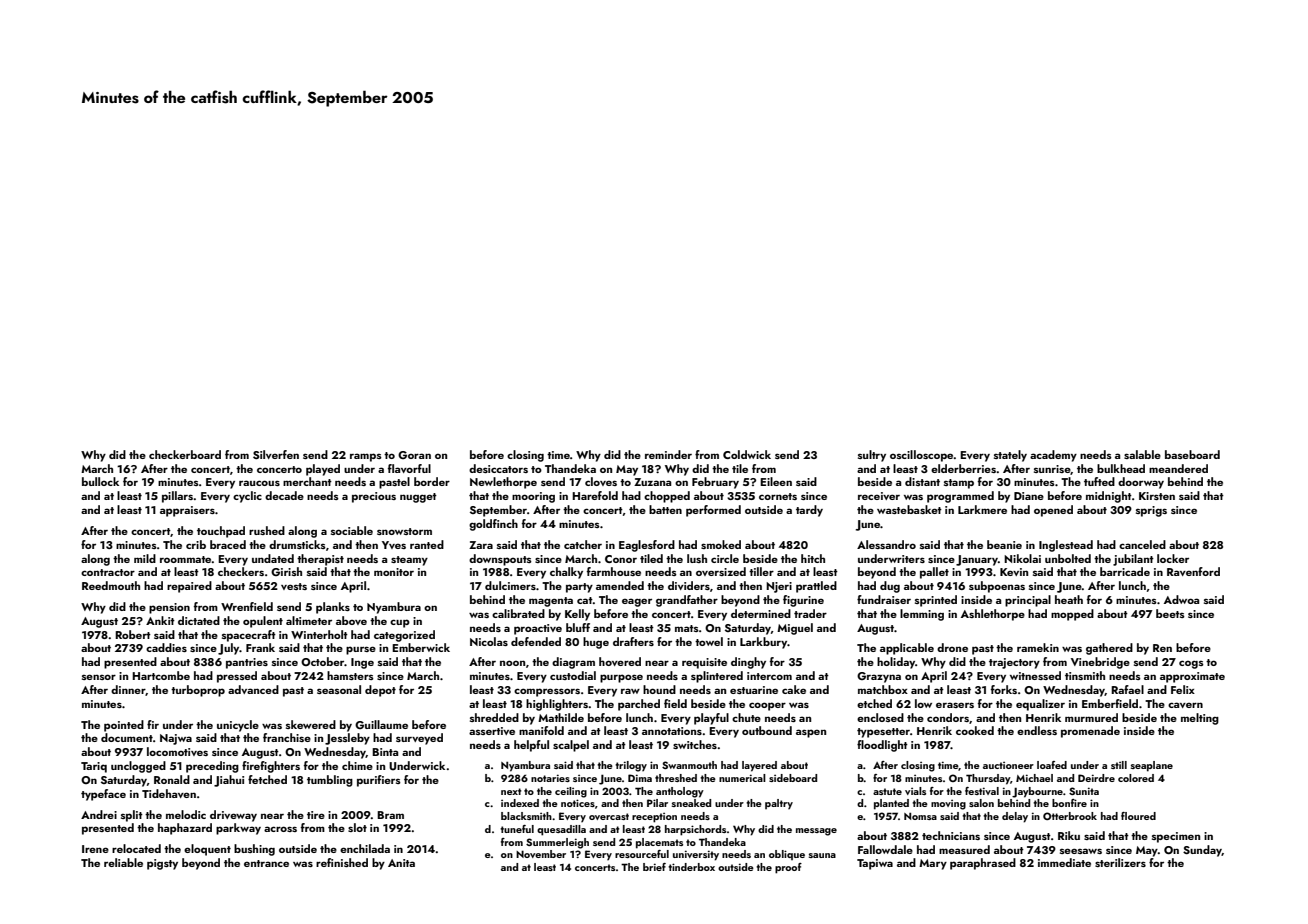  I want to click on Kirsten, so click(1157, 496).
